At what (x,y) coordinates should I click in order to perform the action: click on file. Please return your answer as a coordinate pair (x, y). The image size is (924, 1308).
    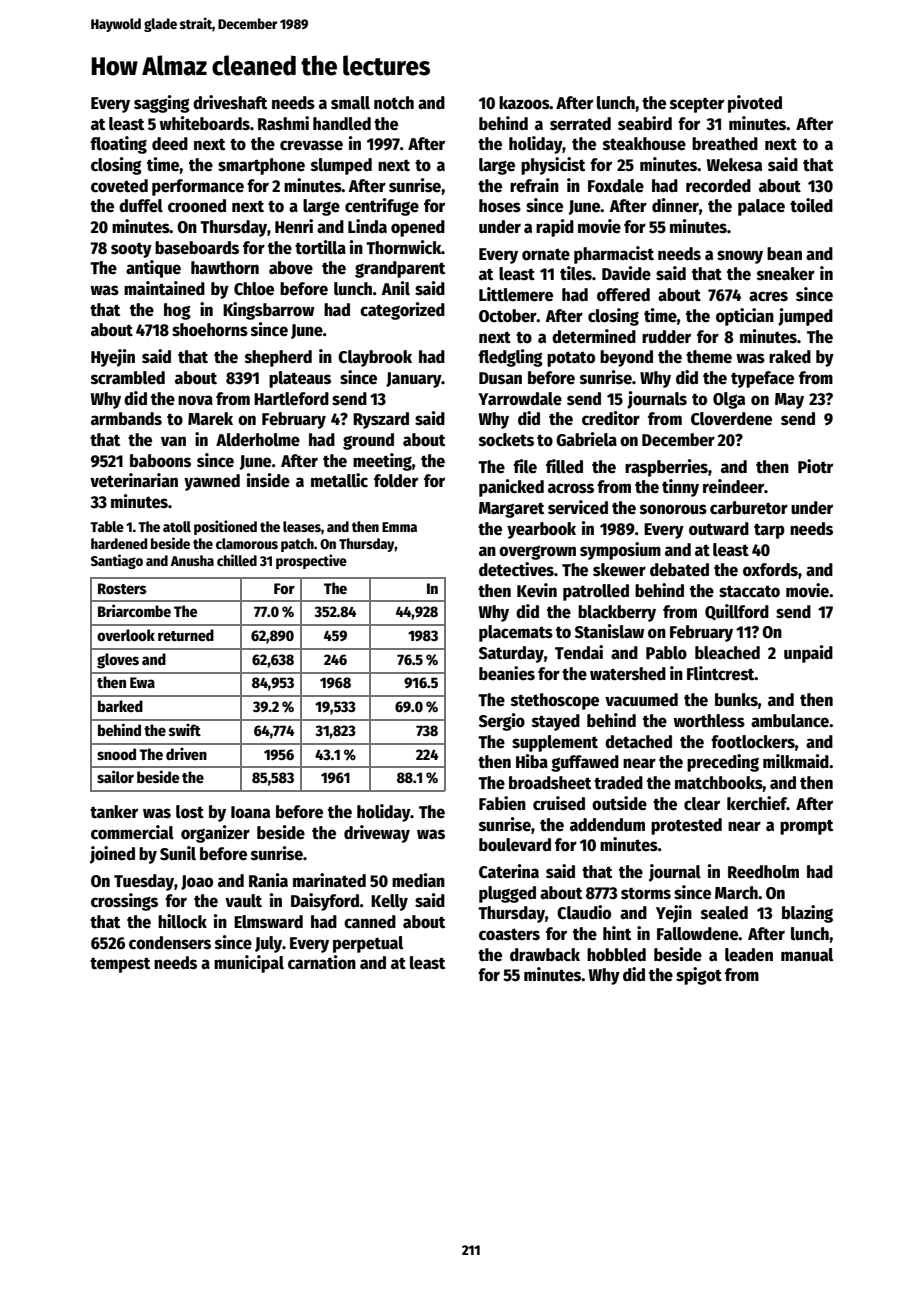
    Looking at the image, I should click on (525, 466).
